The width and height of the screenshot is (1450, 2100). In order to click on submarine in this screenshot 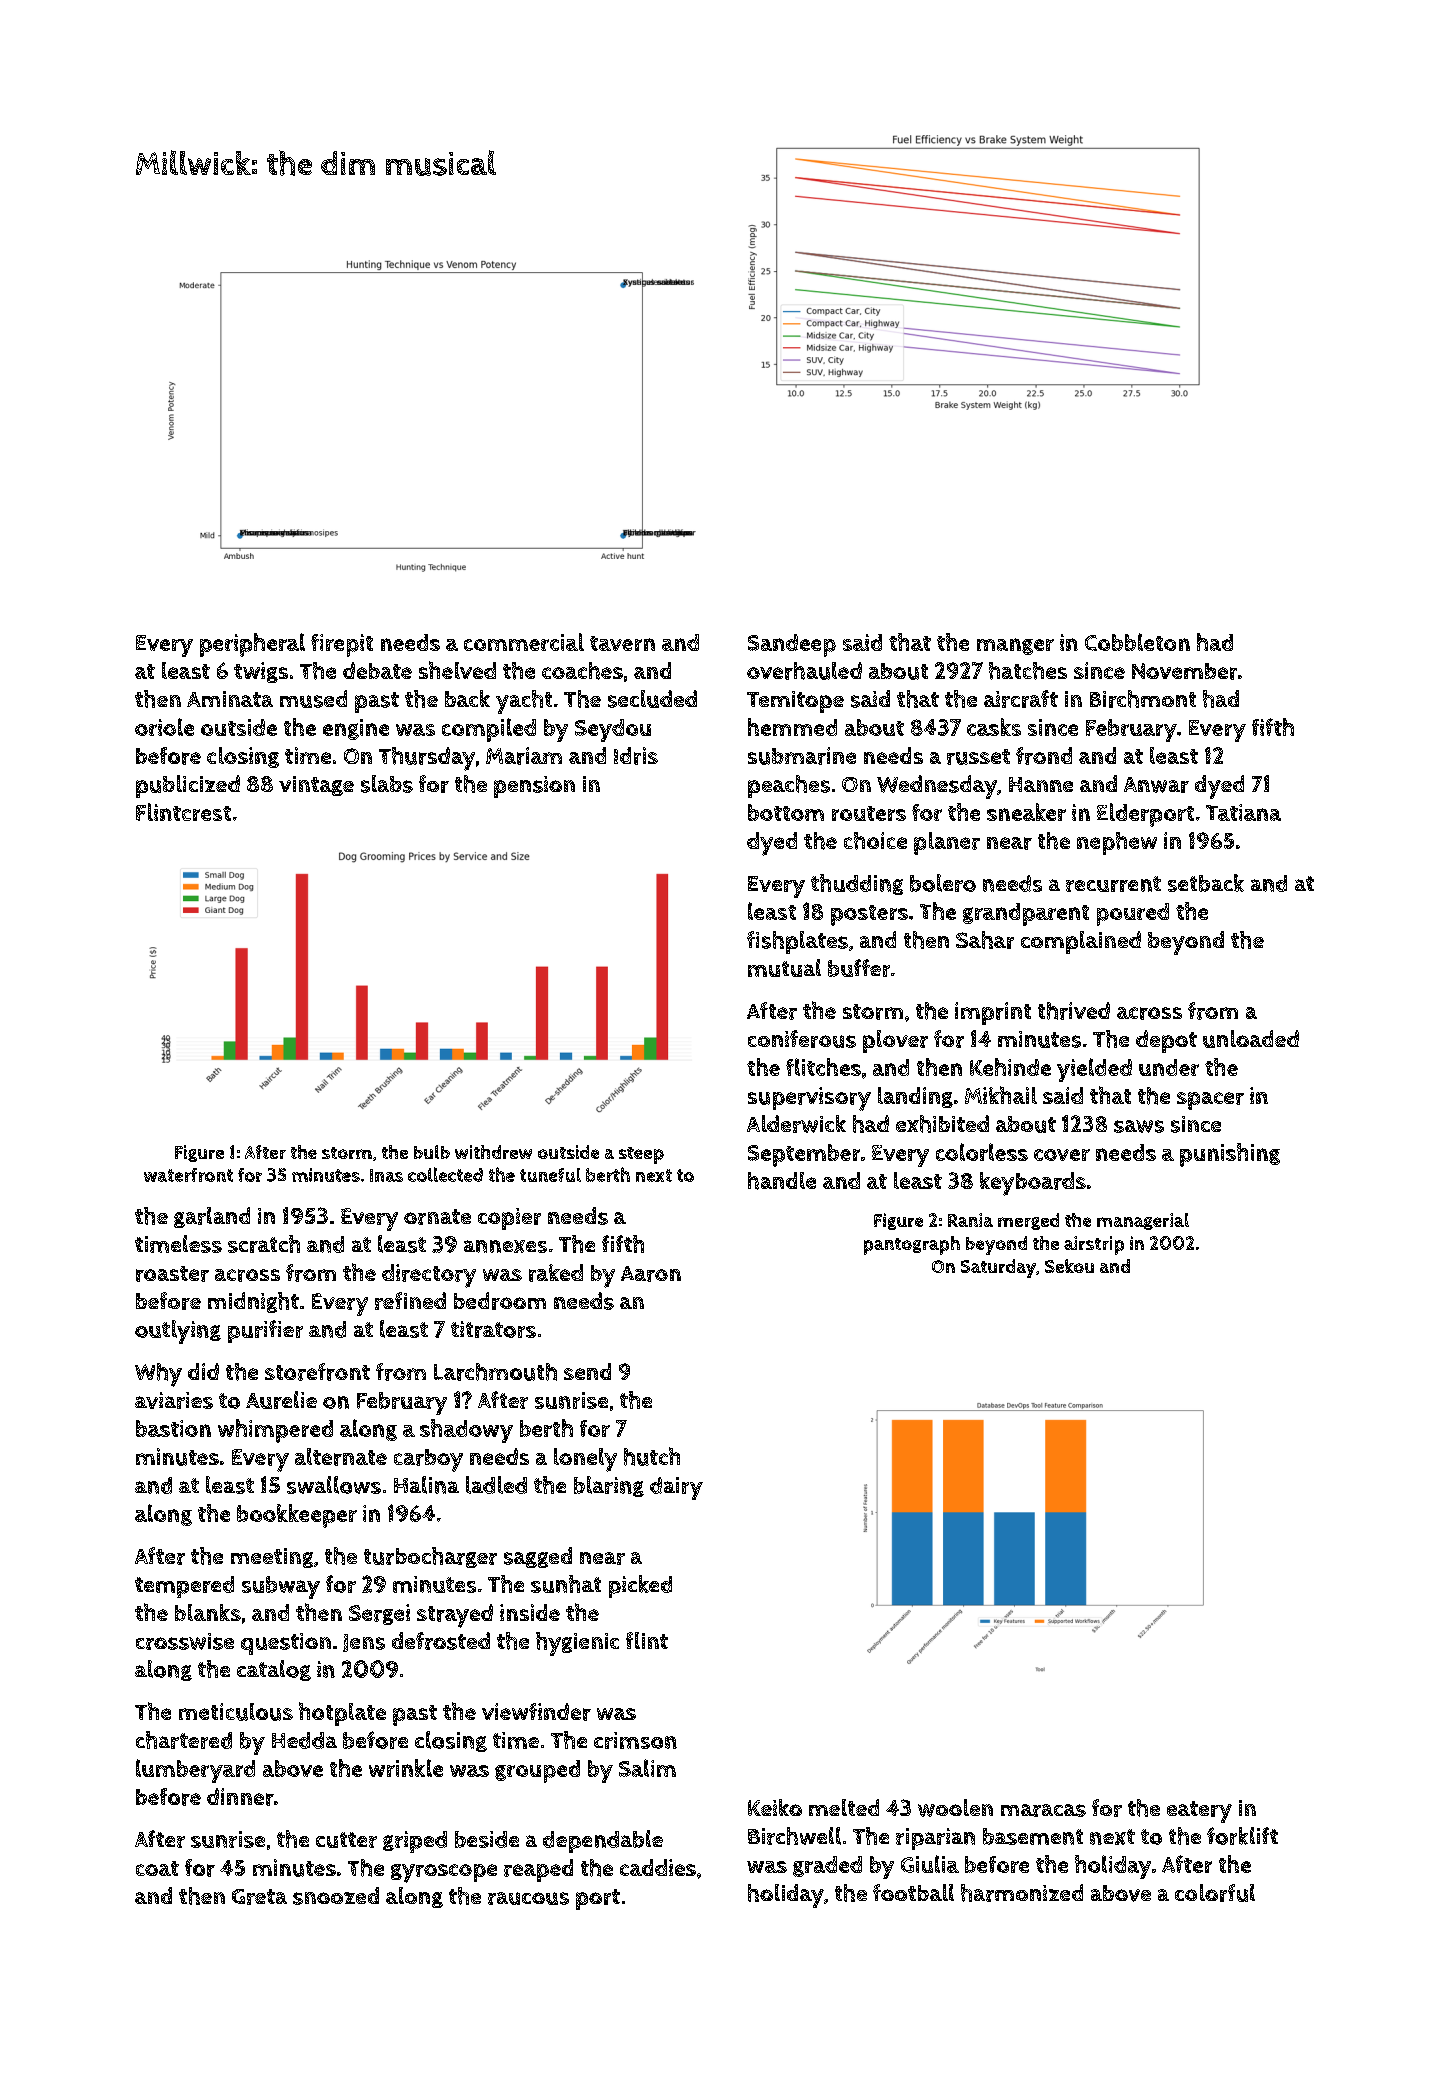, I will do `click(802, 756)`.
